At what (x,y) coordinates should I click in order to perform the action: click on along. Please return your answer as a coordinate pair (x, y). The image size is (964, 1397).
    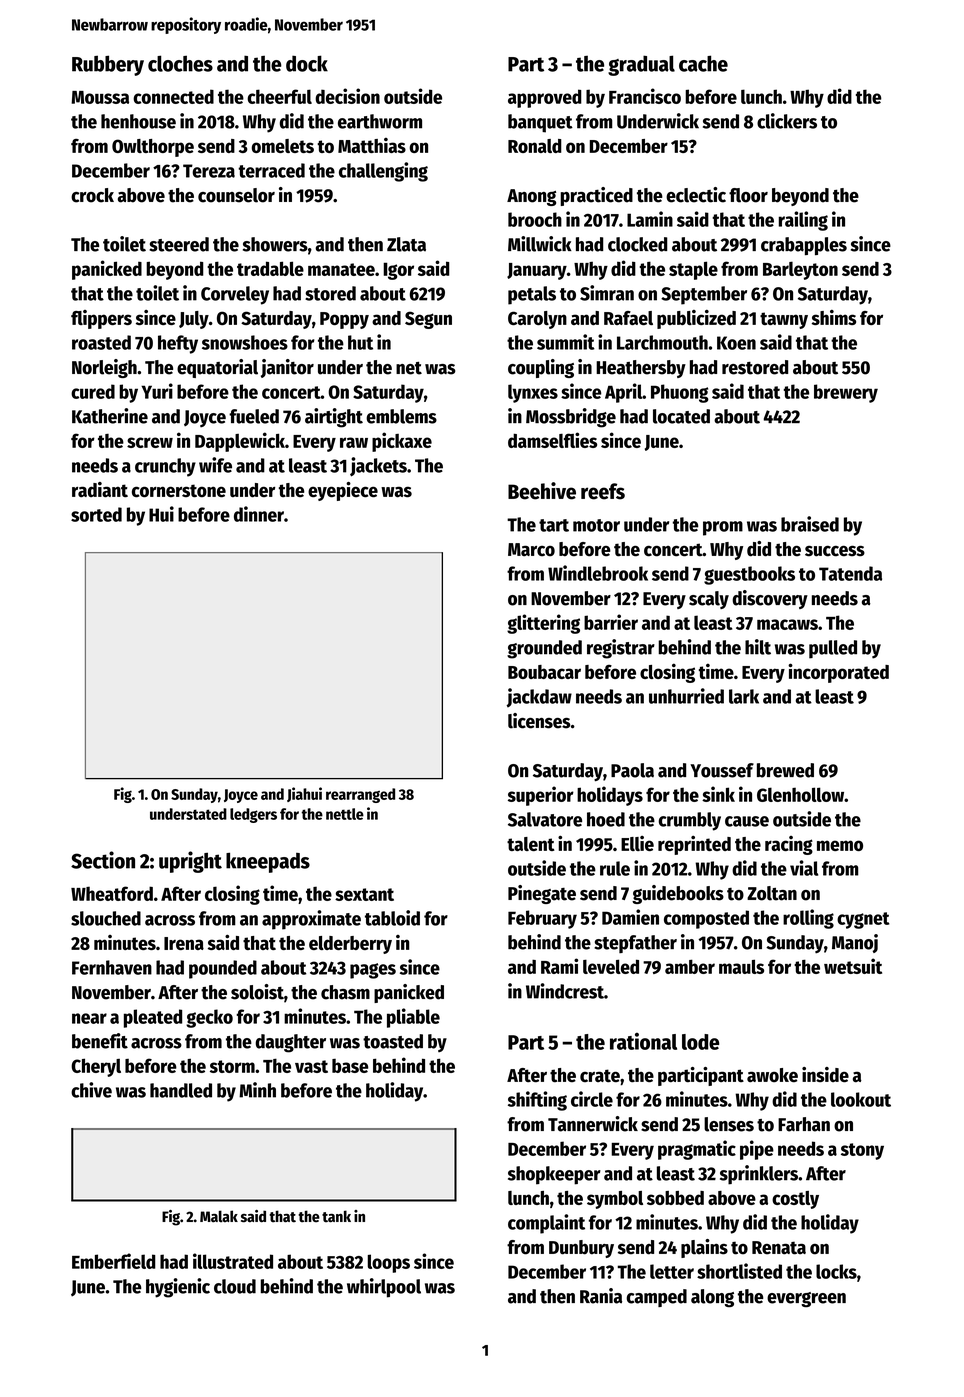
    Looking at the image, I should click on (712, 1298).
